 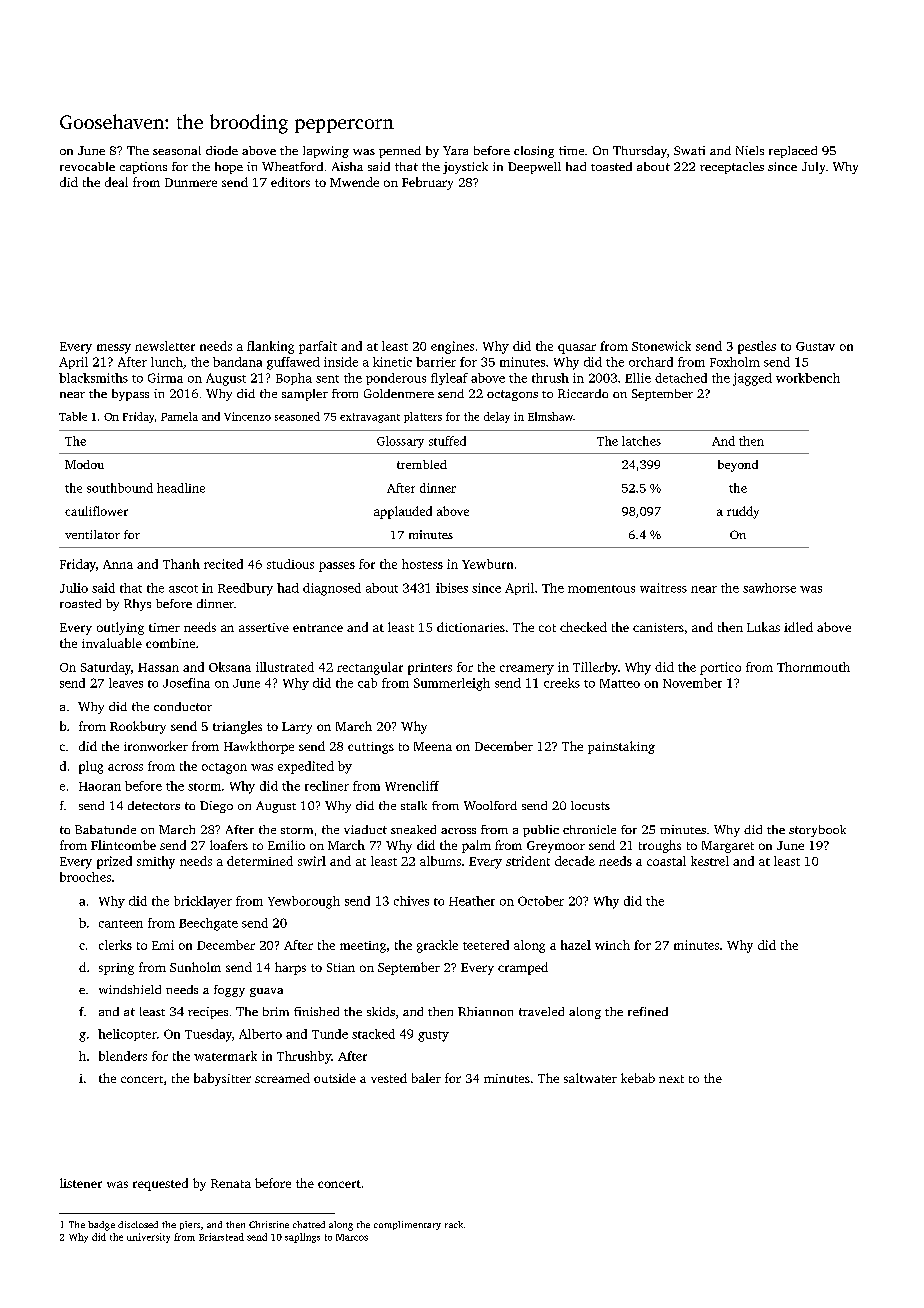 What do you see at coordinates (286, 845) in the page?
I see `Emilio` at bounding box center [286, 845].
